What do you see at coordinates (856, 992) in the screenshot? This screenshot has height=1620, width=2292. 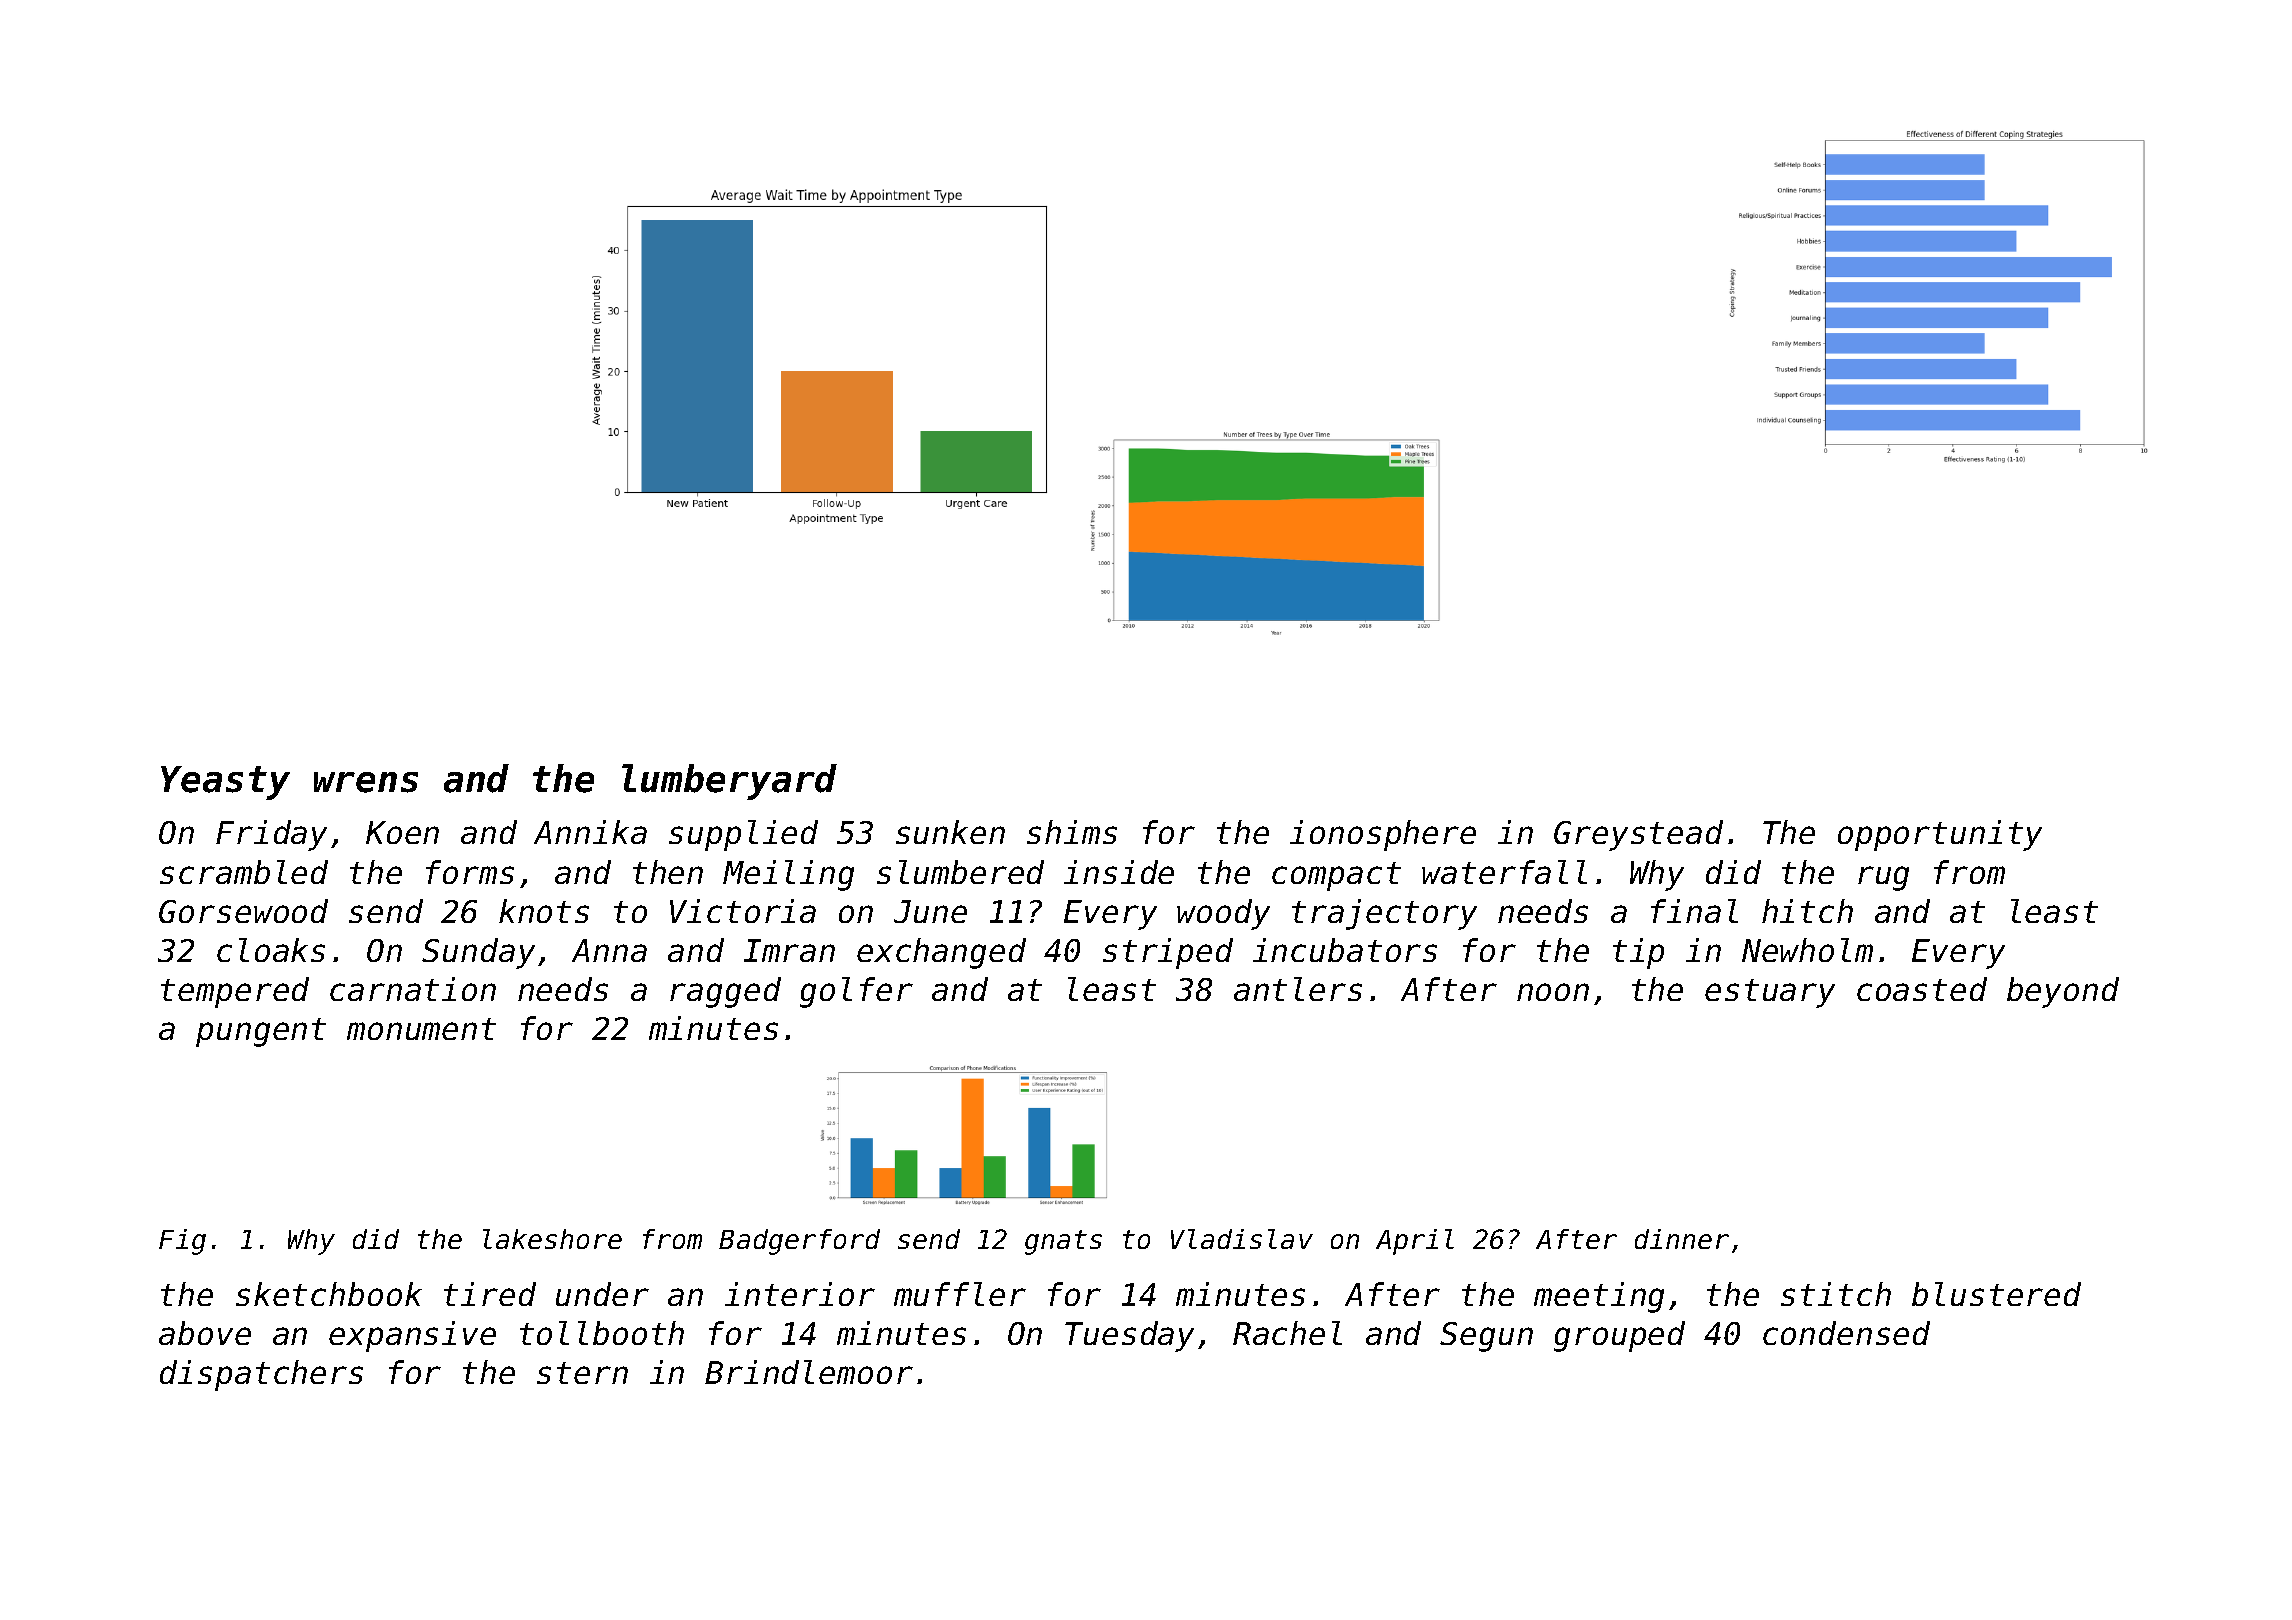 I see `golfer` at bounding box center [856, 992].
